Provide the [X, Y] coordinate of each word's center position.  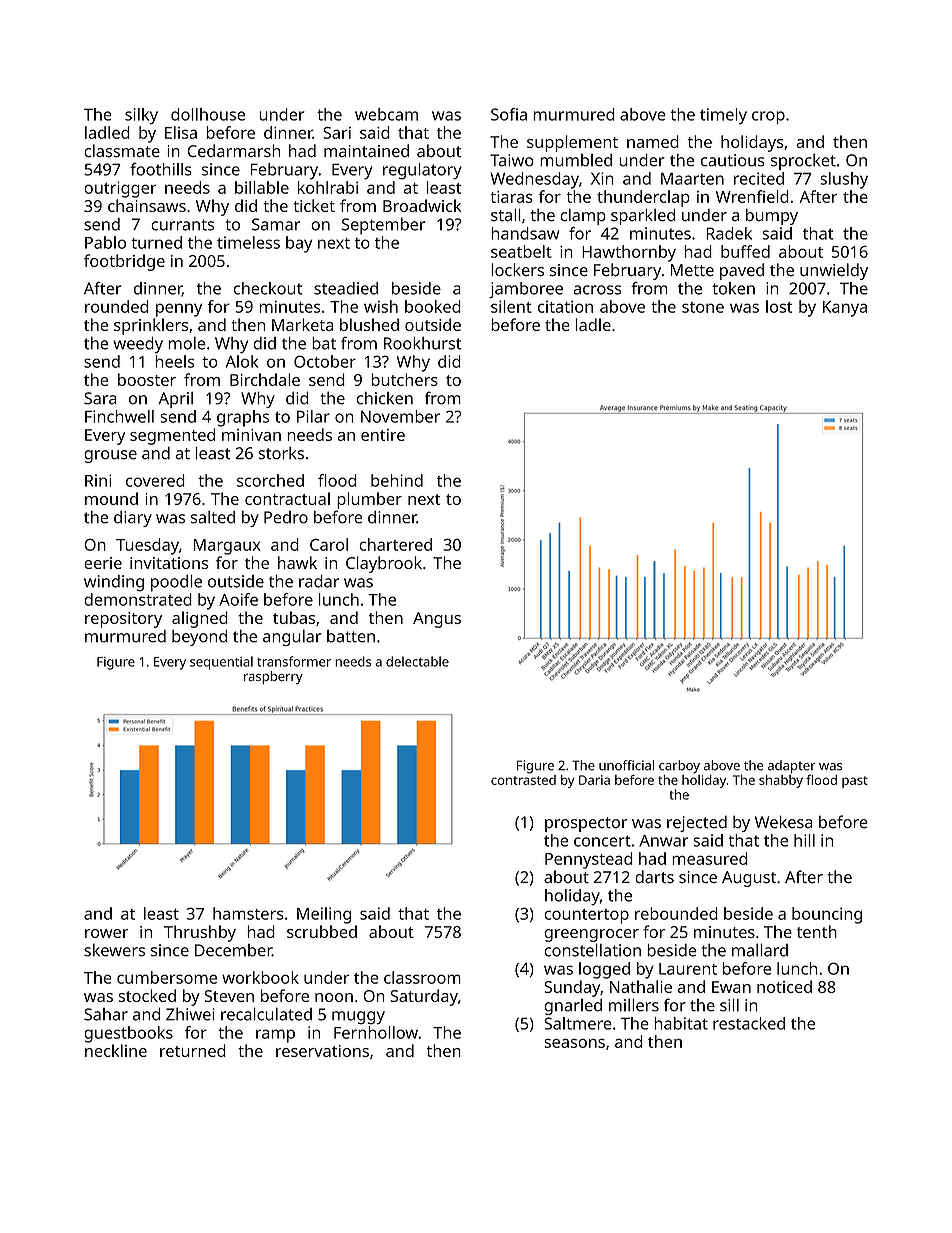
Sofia [509, 114]
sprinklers [151, 326]
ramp [275, 1036]
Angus [437, 620]
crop [768, 118]
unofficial [626, 765]
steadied [346, 288]
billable [262, 187]
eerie [103, 563]
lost [779, 306]
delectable [417, 661]
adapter [791, 767]
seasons [574, 1043]
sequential [221, 663]
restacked [749, 1023]
